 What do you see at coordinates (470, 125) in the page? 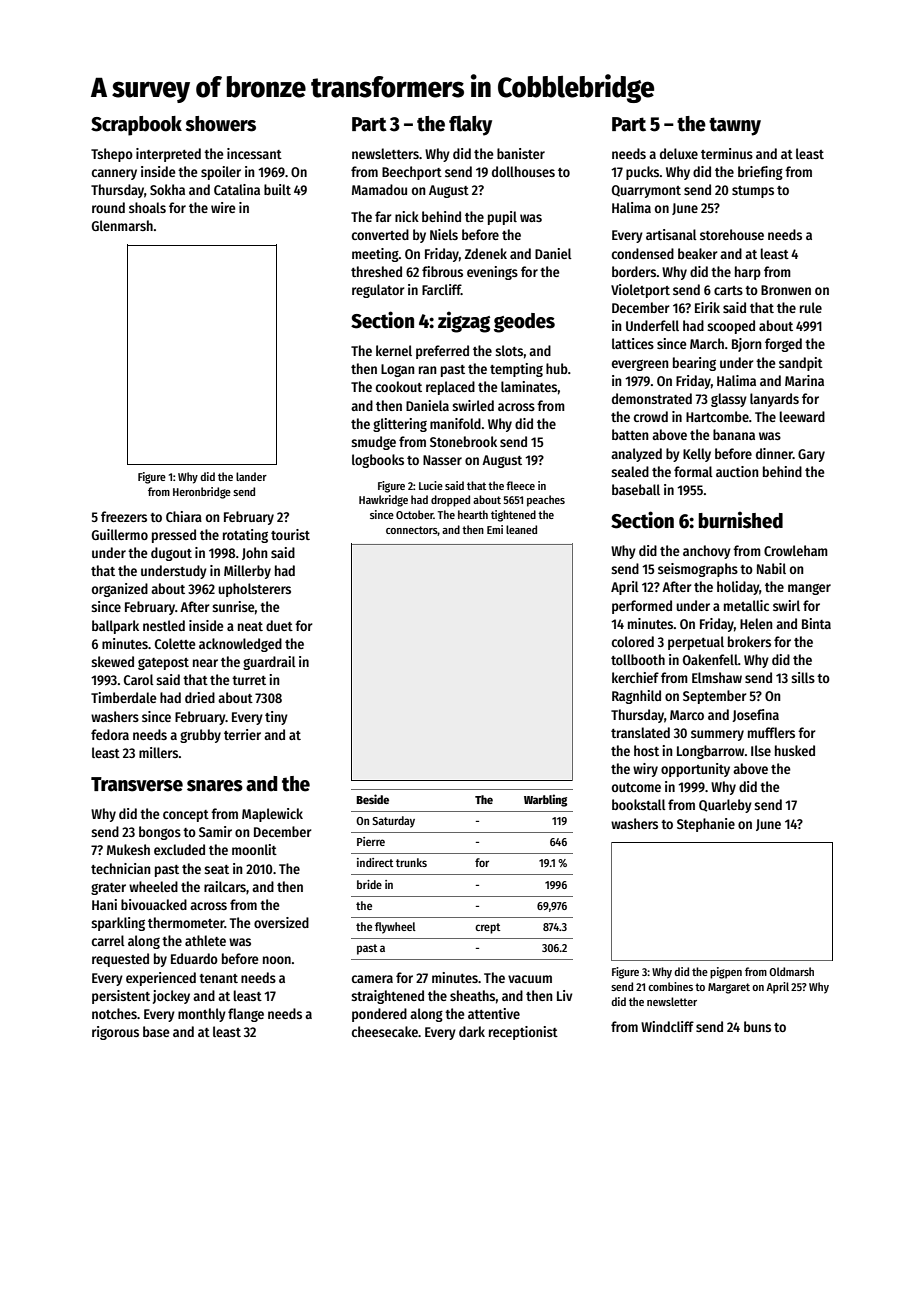
I see `flaky` at bounding box center [470, 125].
